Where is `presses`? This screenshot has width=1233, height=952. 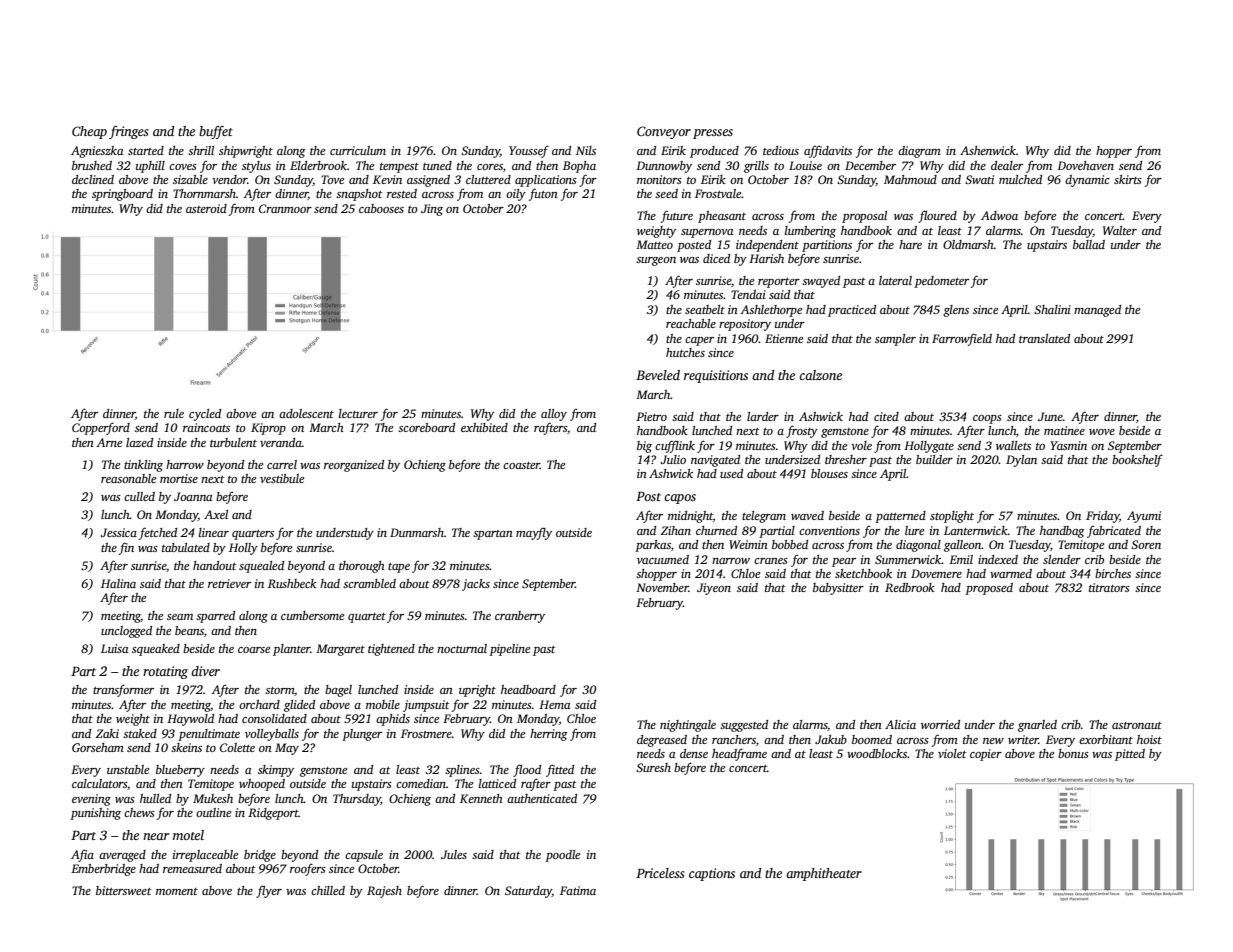
presses is located at coordinates (713, 134).
